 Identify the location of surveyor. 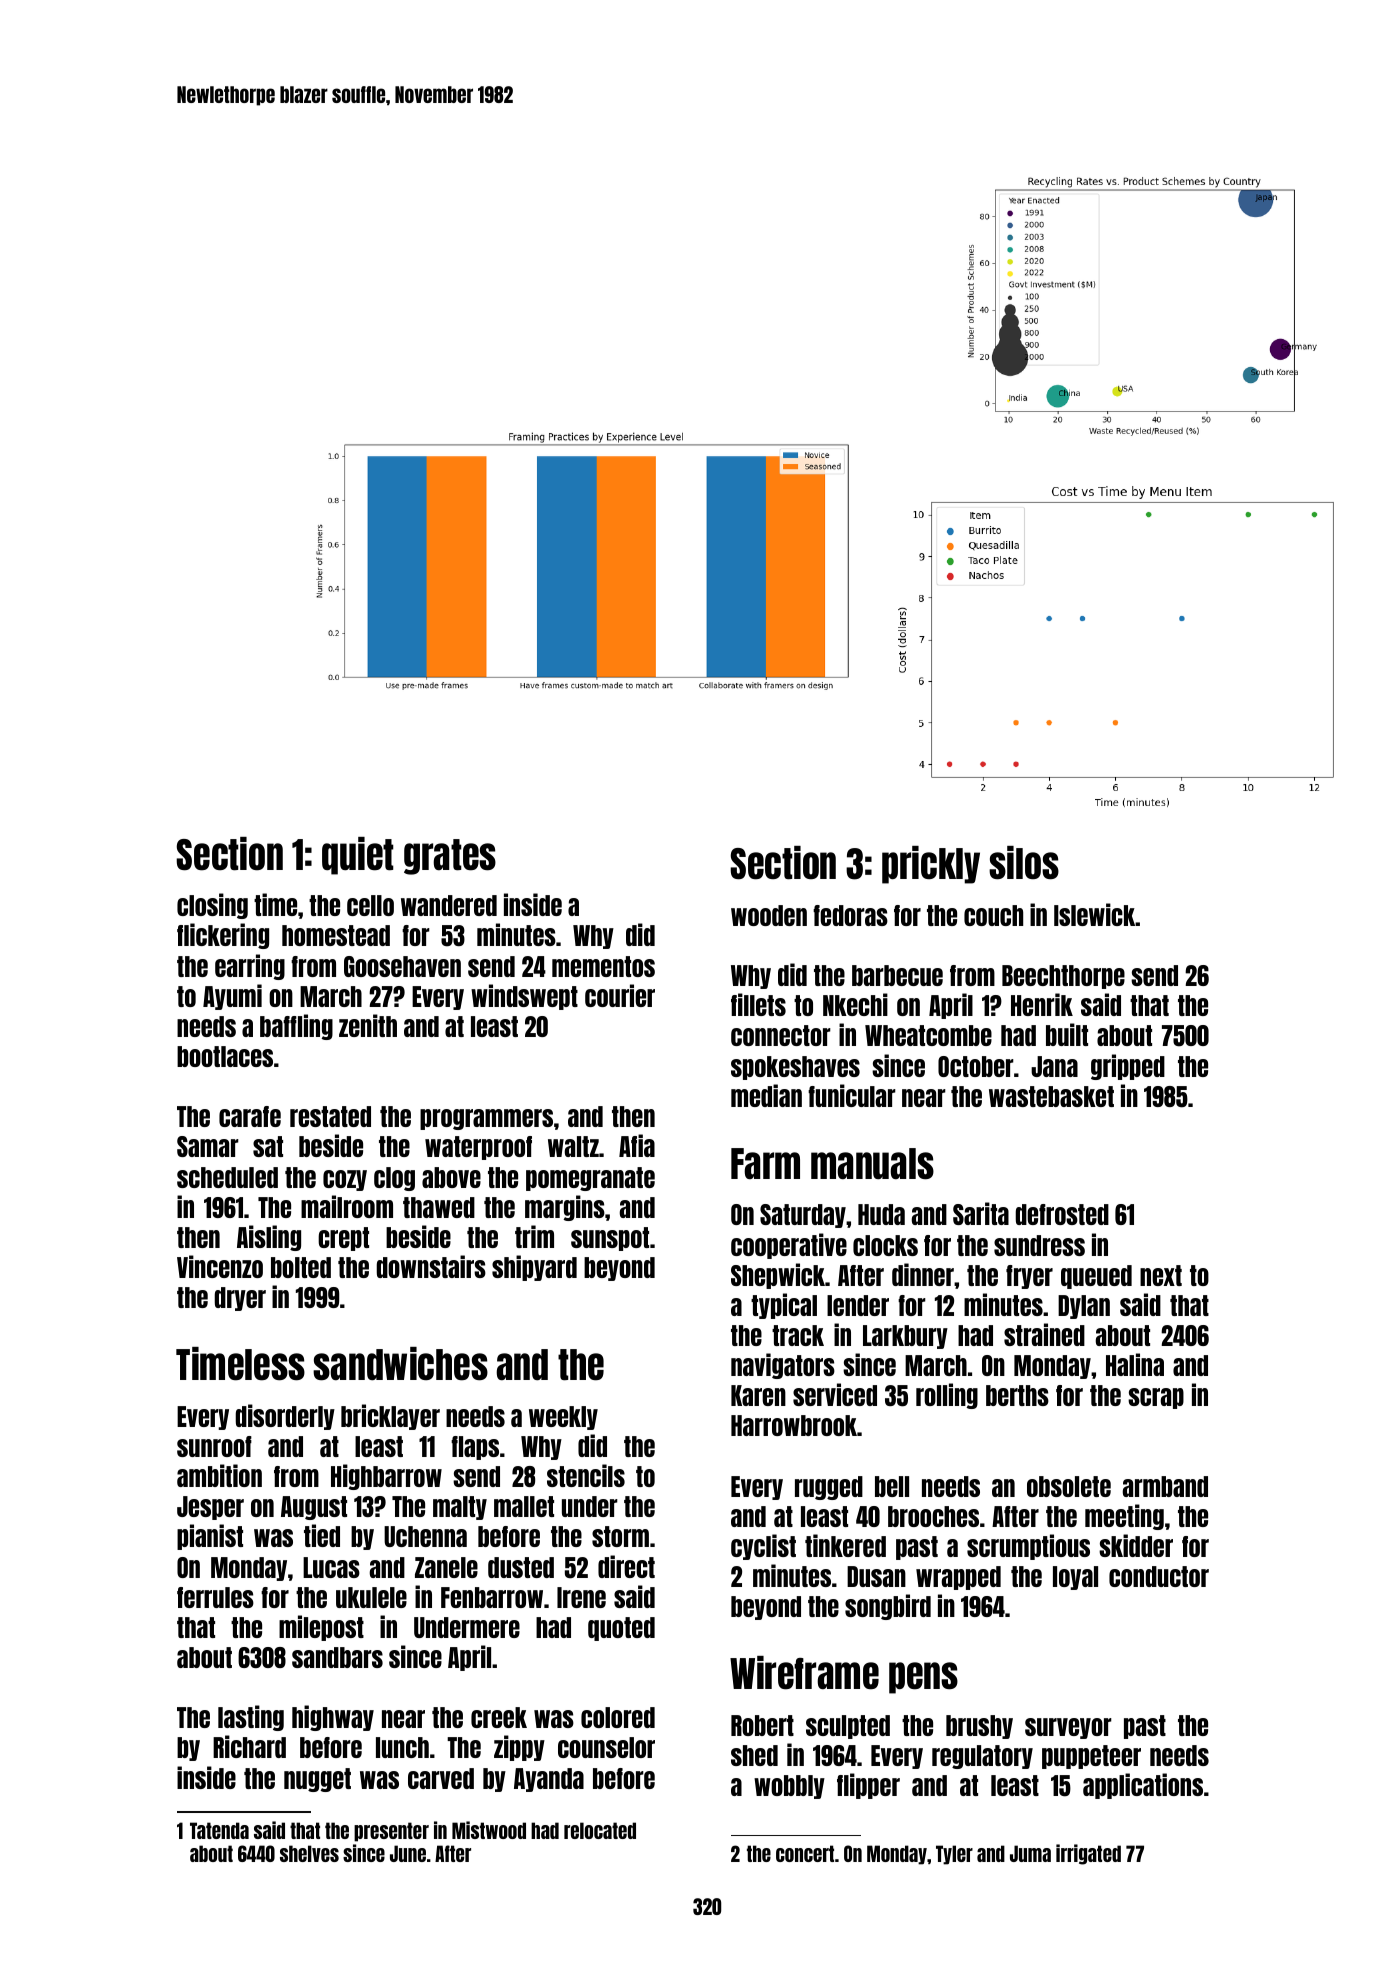
(1068, 1728).
